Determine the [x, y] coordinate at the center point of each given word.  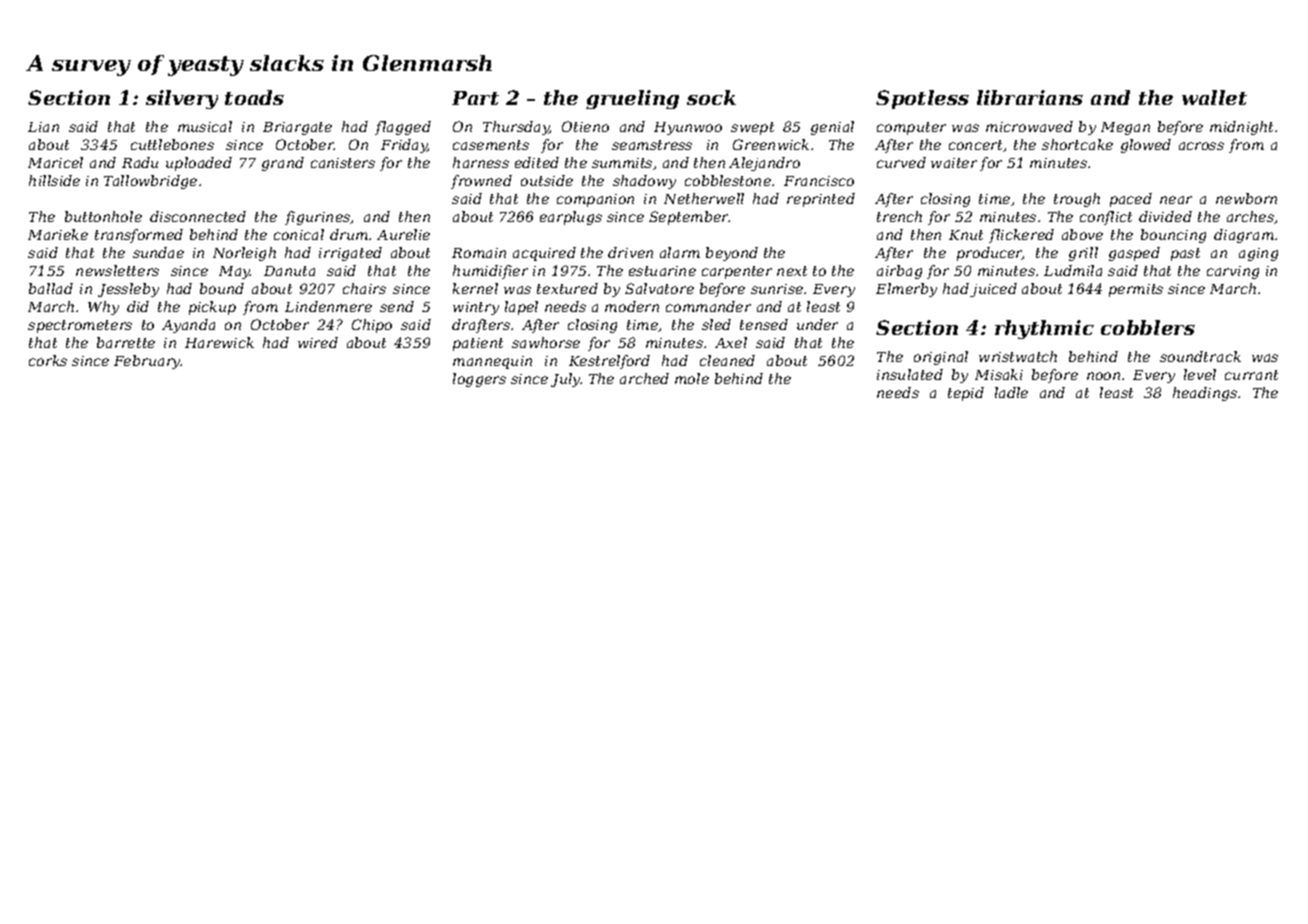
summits [622, 163]
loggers [479, 380]
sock [711, 97]
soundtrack [1200, 356]
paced [1131, 200]
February [147, 362]
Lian [43, 127]
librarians [1030, 97]
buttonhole [103, 216]
